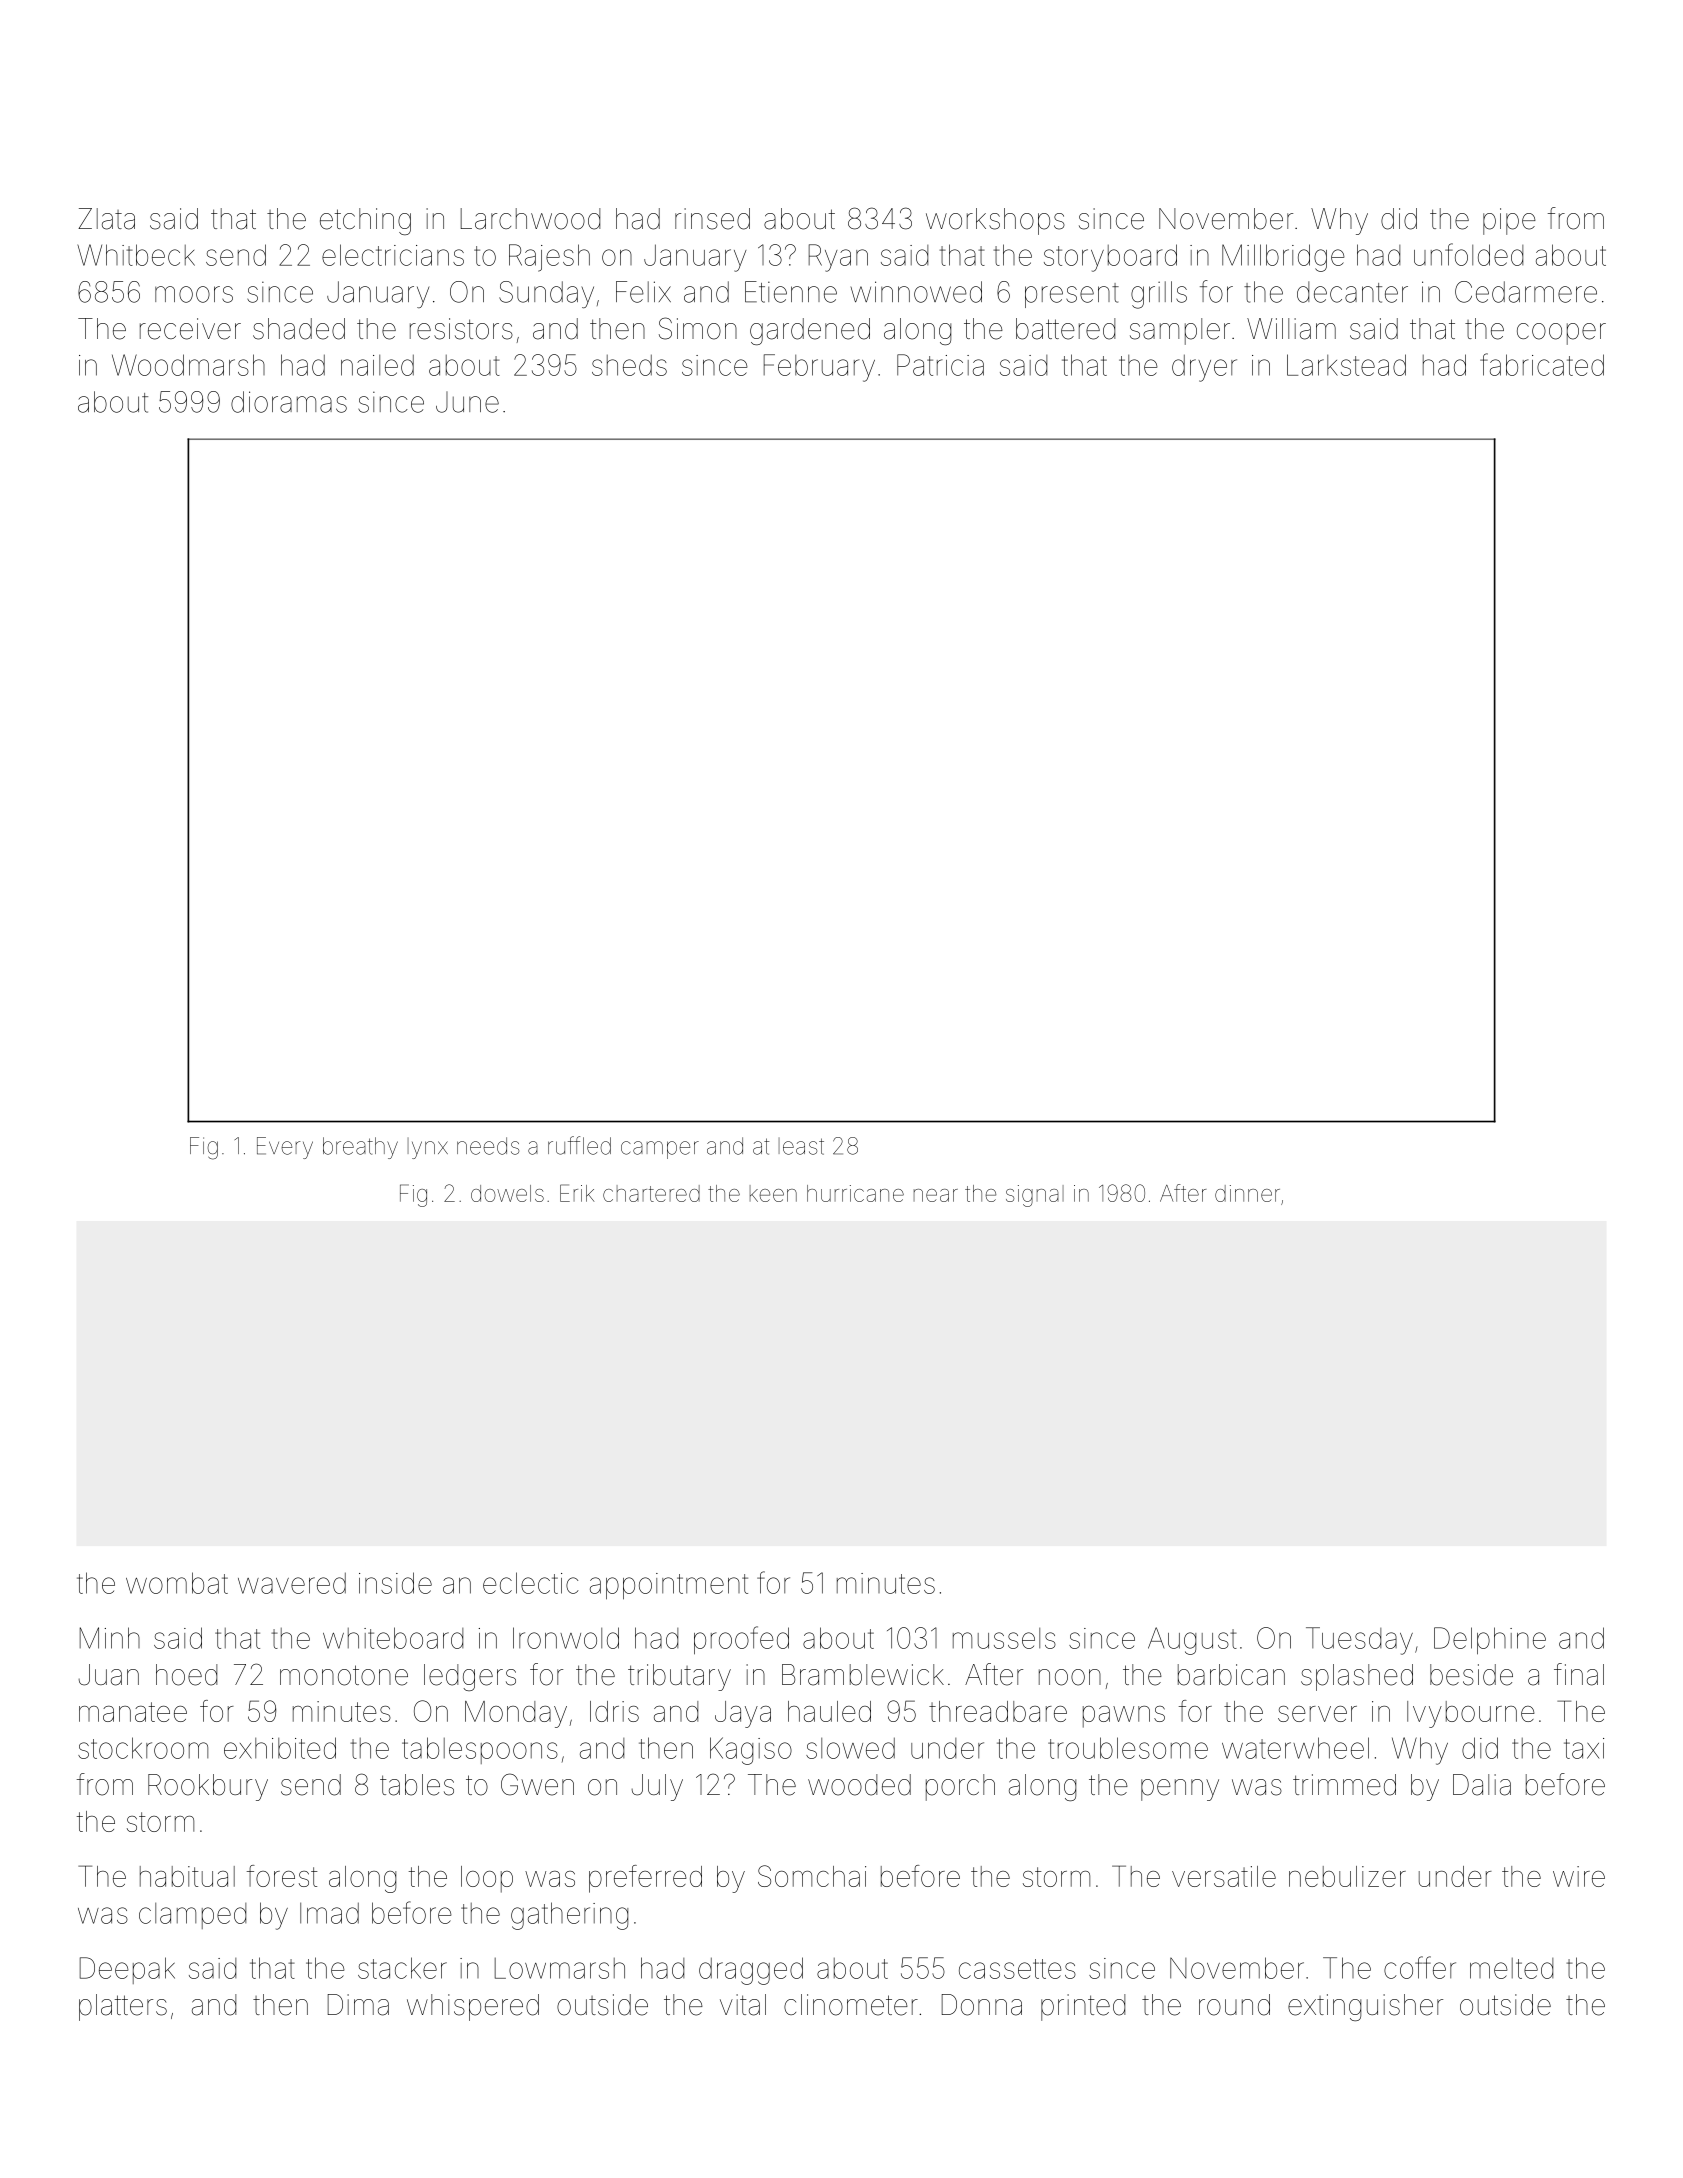  Describe the element at coordinates (773, 1193) in the screenshot. I see `keen` at that location.
